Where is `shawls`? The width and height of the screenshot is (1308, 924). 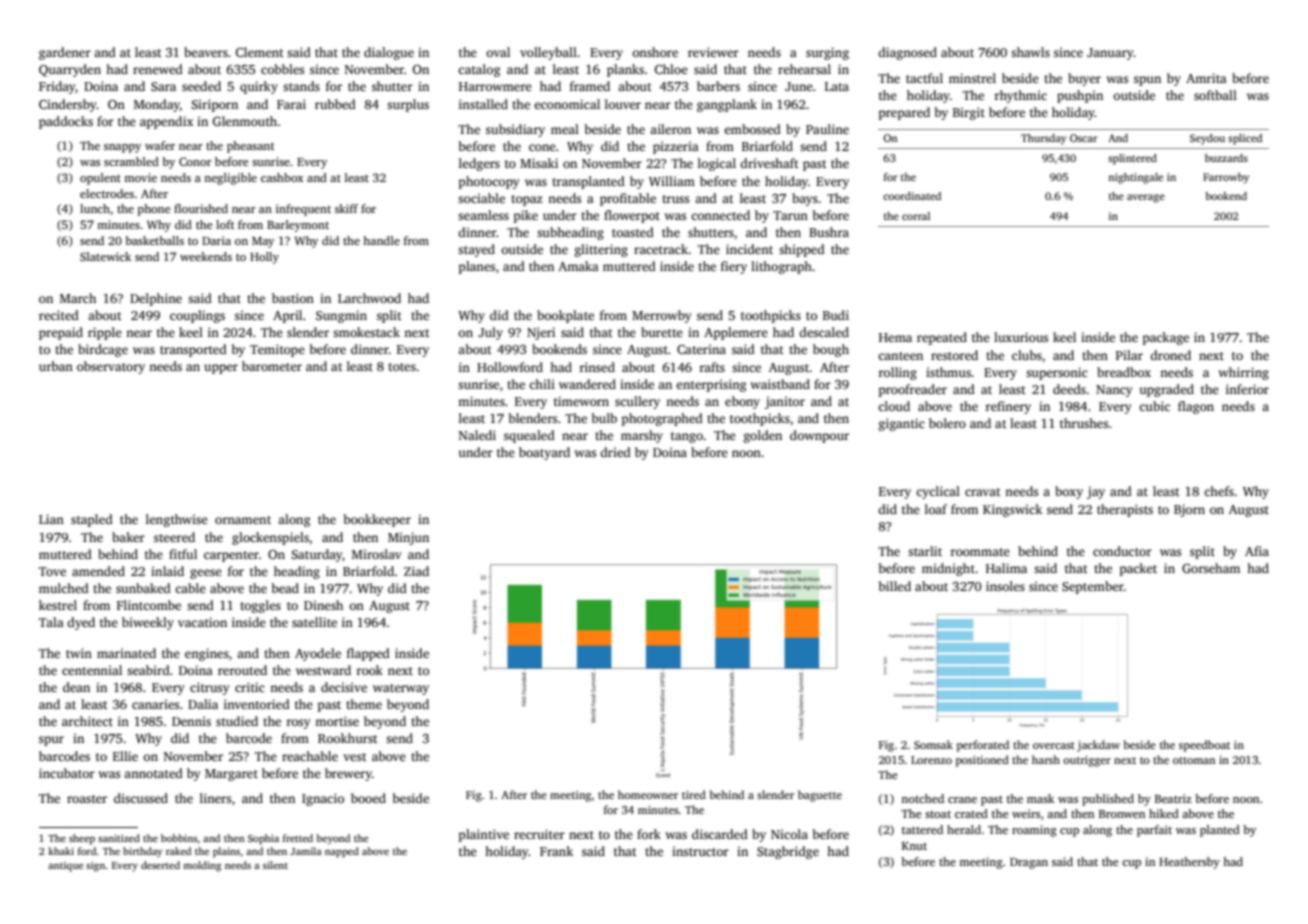 shawls is located at coordinates (1030, 52).
